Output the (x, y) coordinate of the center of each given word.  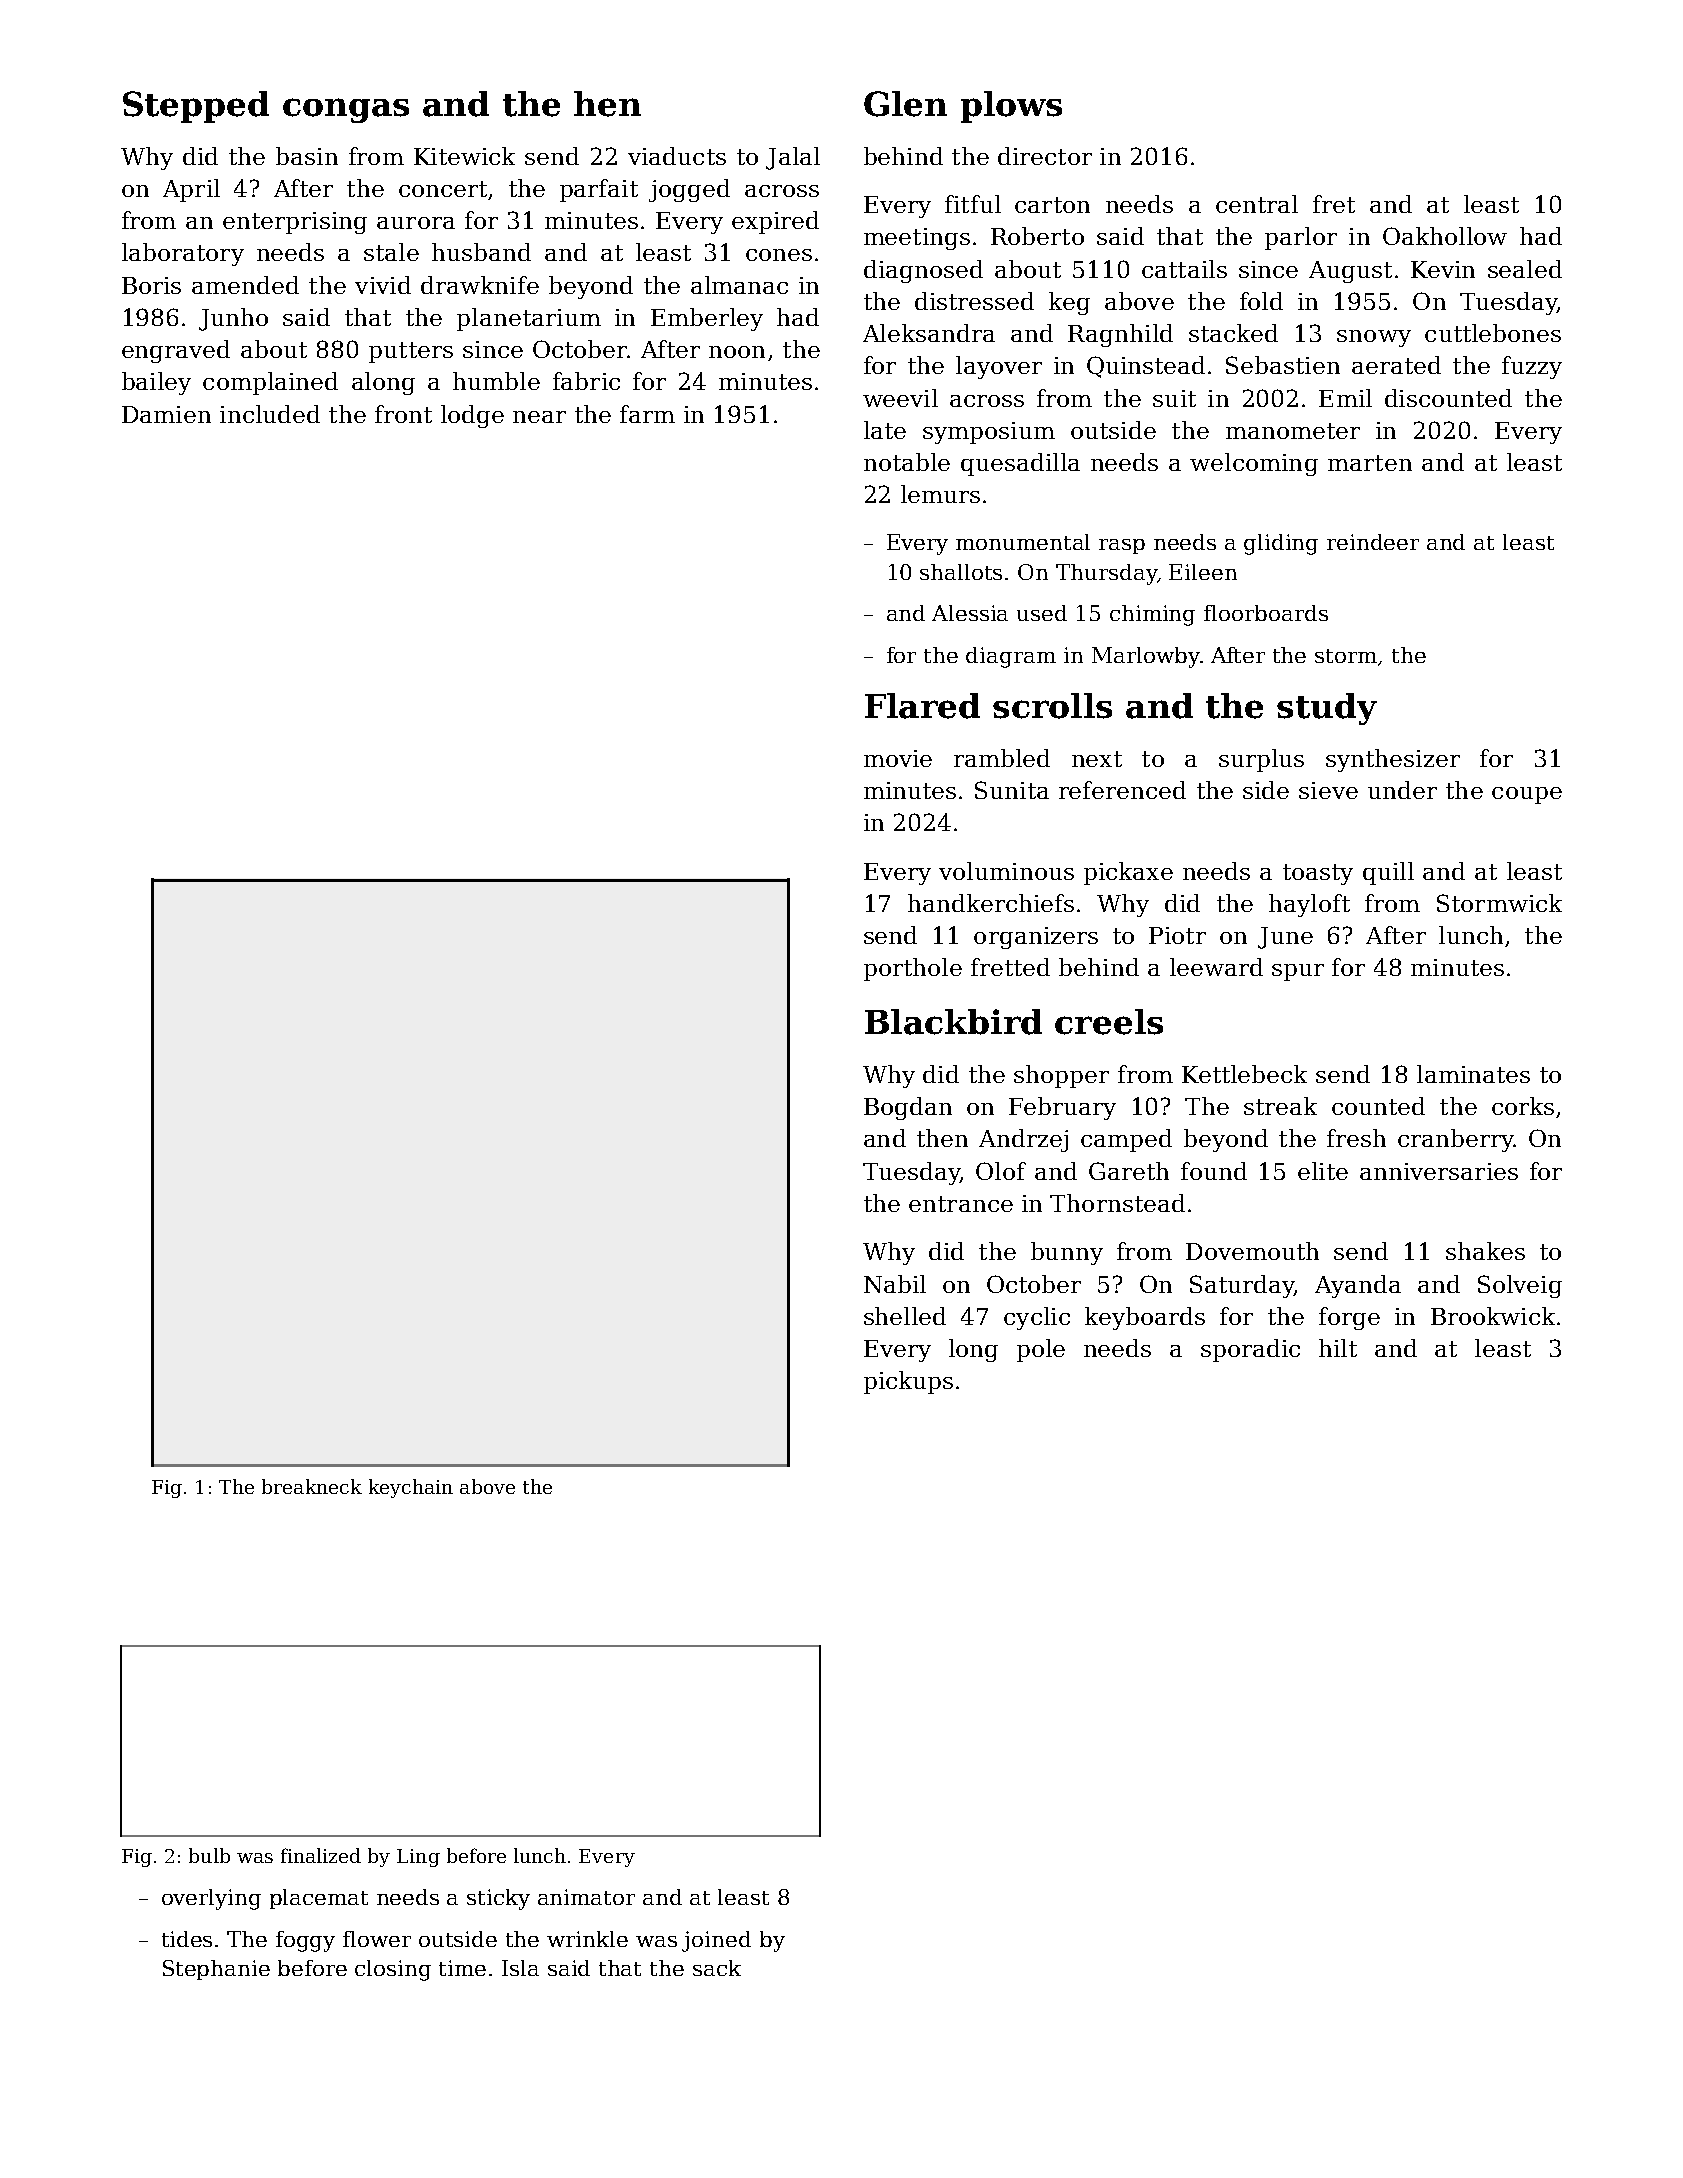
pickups (908, 1382)
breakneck (312, 1486)
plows (1011, 107)
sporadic (1250, 1350)
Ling (418, 1858)
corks (1523, 1106)
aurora (416, 223)
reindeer (1373, 542)
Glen (905, 104)
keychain (411, 1488)
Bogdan (908, 1108)
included (270, 414)
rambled (1002, 758)
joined (716, 1941)
